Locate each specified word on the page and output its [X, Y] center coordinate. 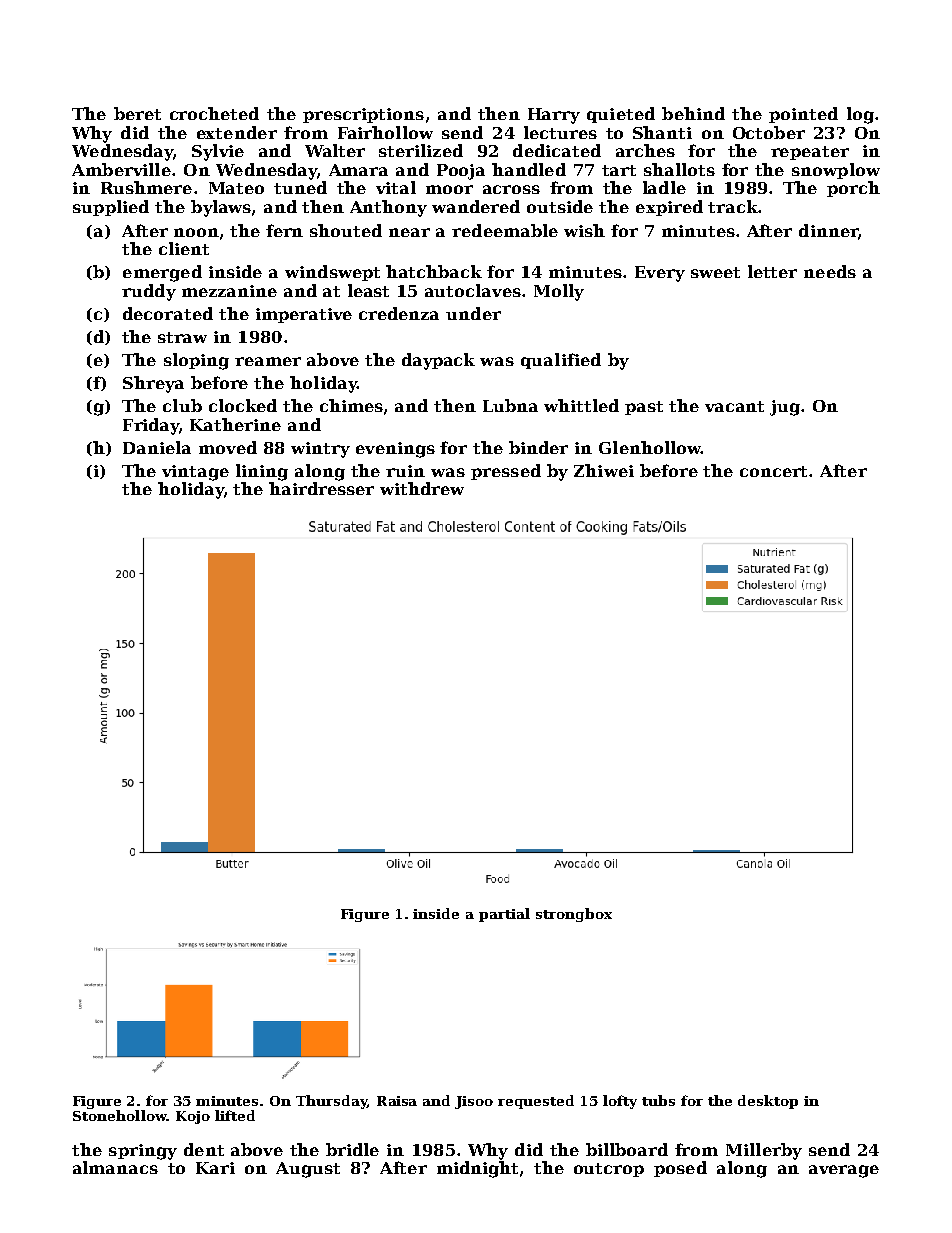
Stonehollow [120, 1115]
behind [693, 113]
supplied [111, 208]
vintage [195, 473]
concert [775, 471]
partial [504, 915]
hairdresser [321, 488]
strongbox [574, 915]
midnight [477, 1169]
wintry [320, 450]
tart [619, 170]
